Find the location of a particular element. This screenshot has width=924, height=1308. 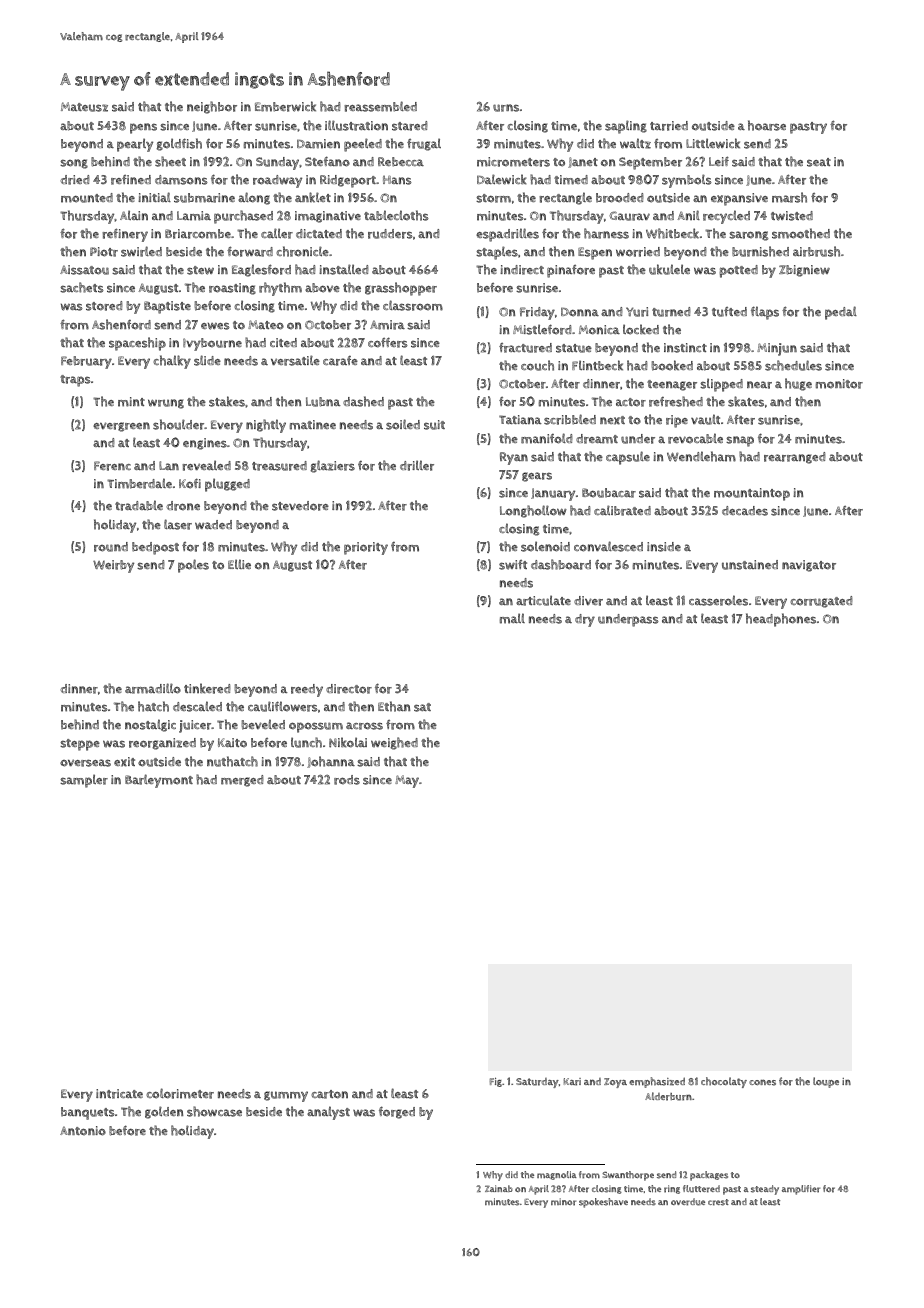

huge is located at coordinates (798, 384).
